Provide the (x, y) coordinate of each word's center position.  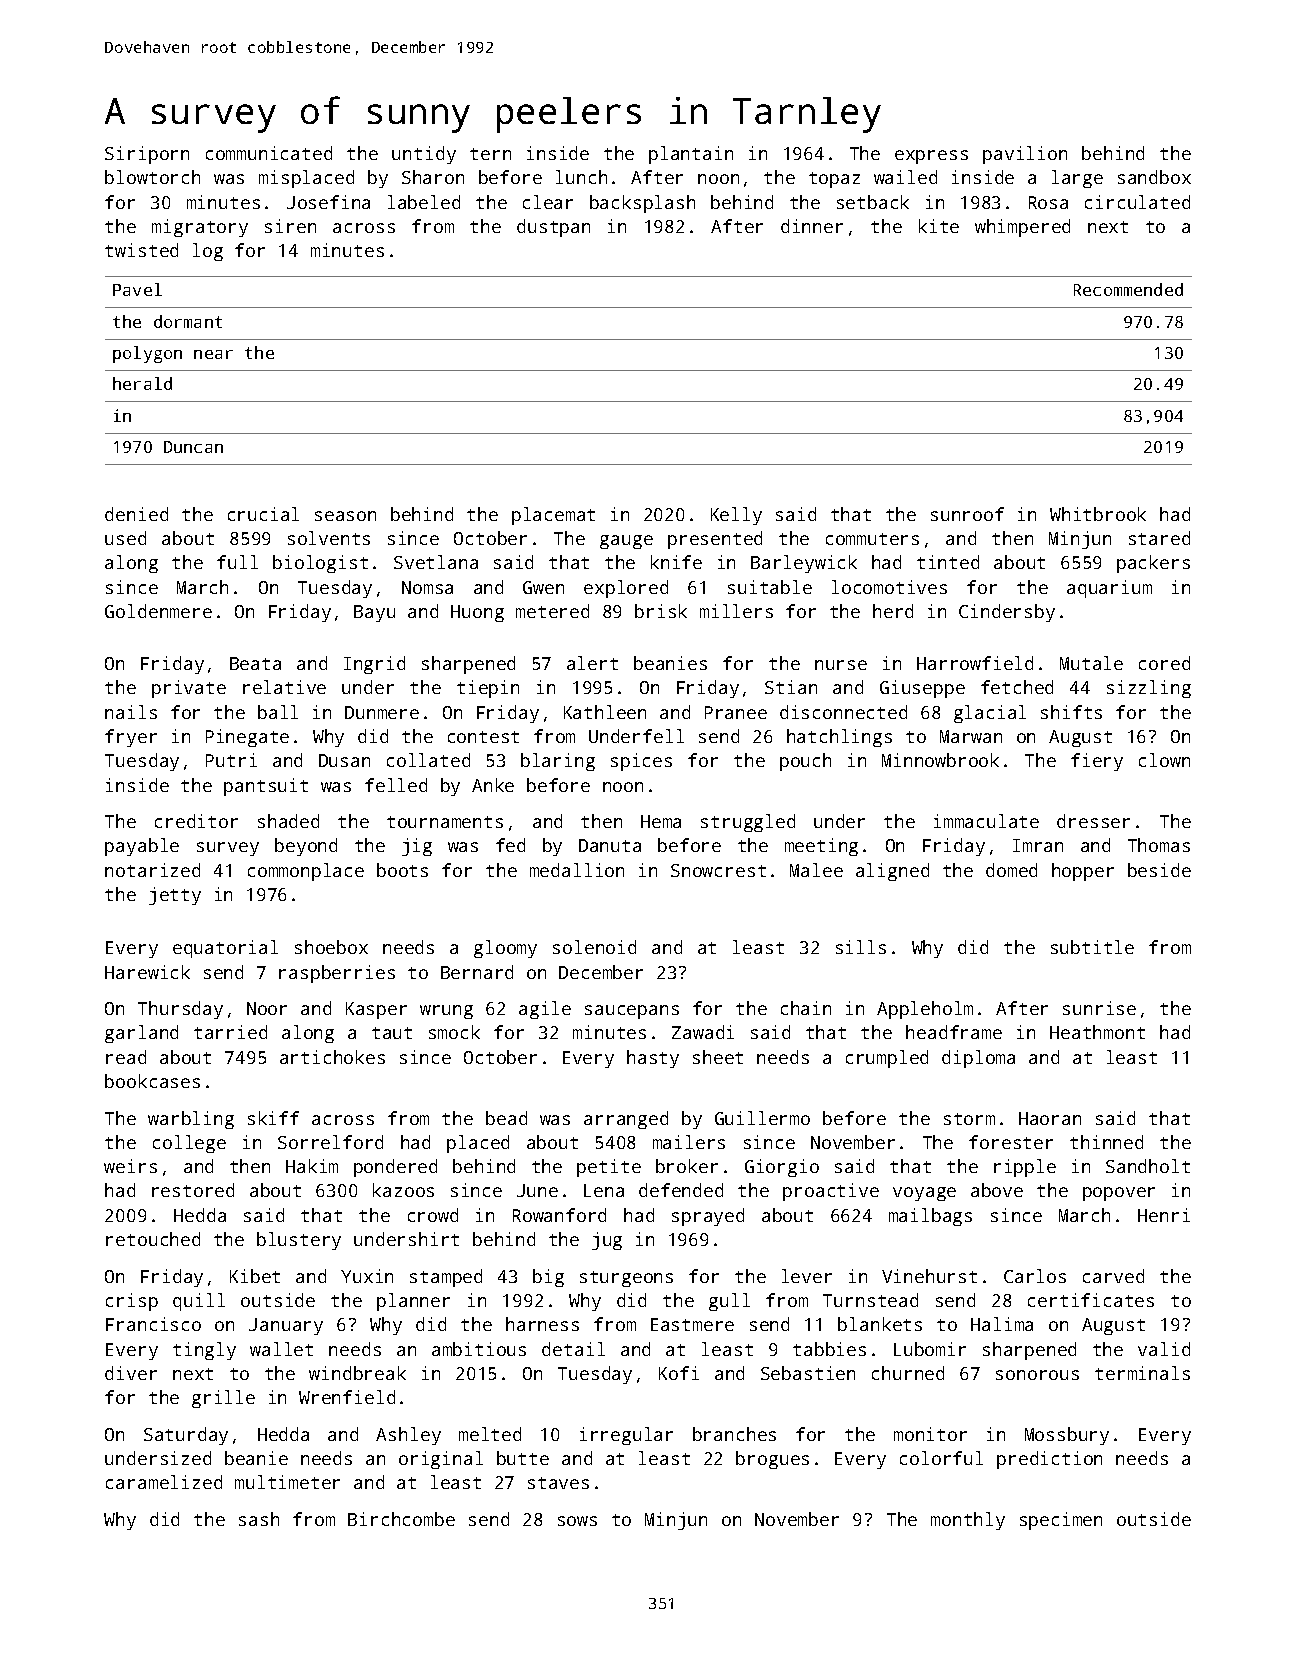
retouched (153, 1239)
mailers (689, 1142)
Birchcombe (401, 1519)
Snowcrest (718, 870)
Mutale (1091, 663)
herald (142, 383)
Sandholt (1148, 1166)
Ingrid (374, 665)
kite (939, 226)
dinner (812, 226)
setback (873, 202)
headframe (954, 1032)
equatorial (225, 949)
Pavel (137, 289)
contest (483, 737)
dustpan (553, 228)
